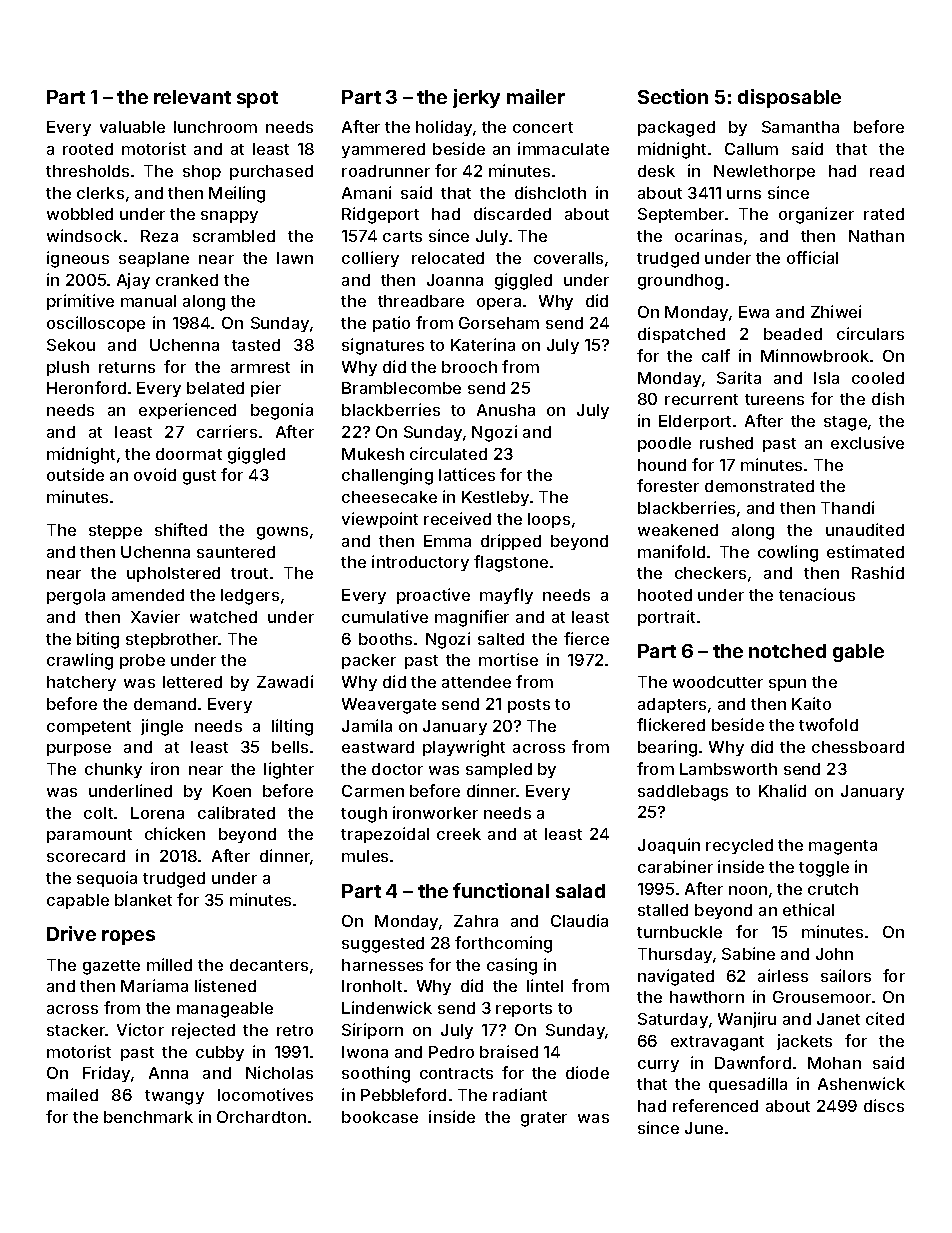 The width and height of the screenshot is (952, 1233). Describe the element at coordinates (365, 856) in the screenshot. I see `mules` at that location.
